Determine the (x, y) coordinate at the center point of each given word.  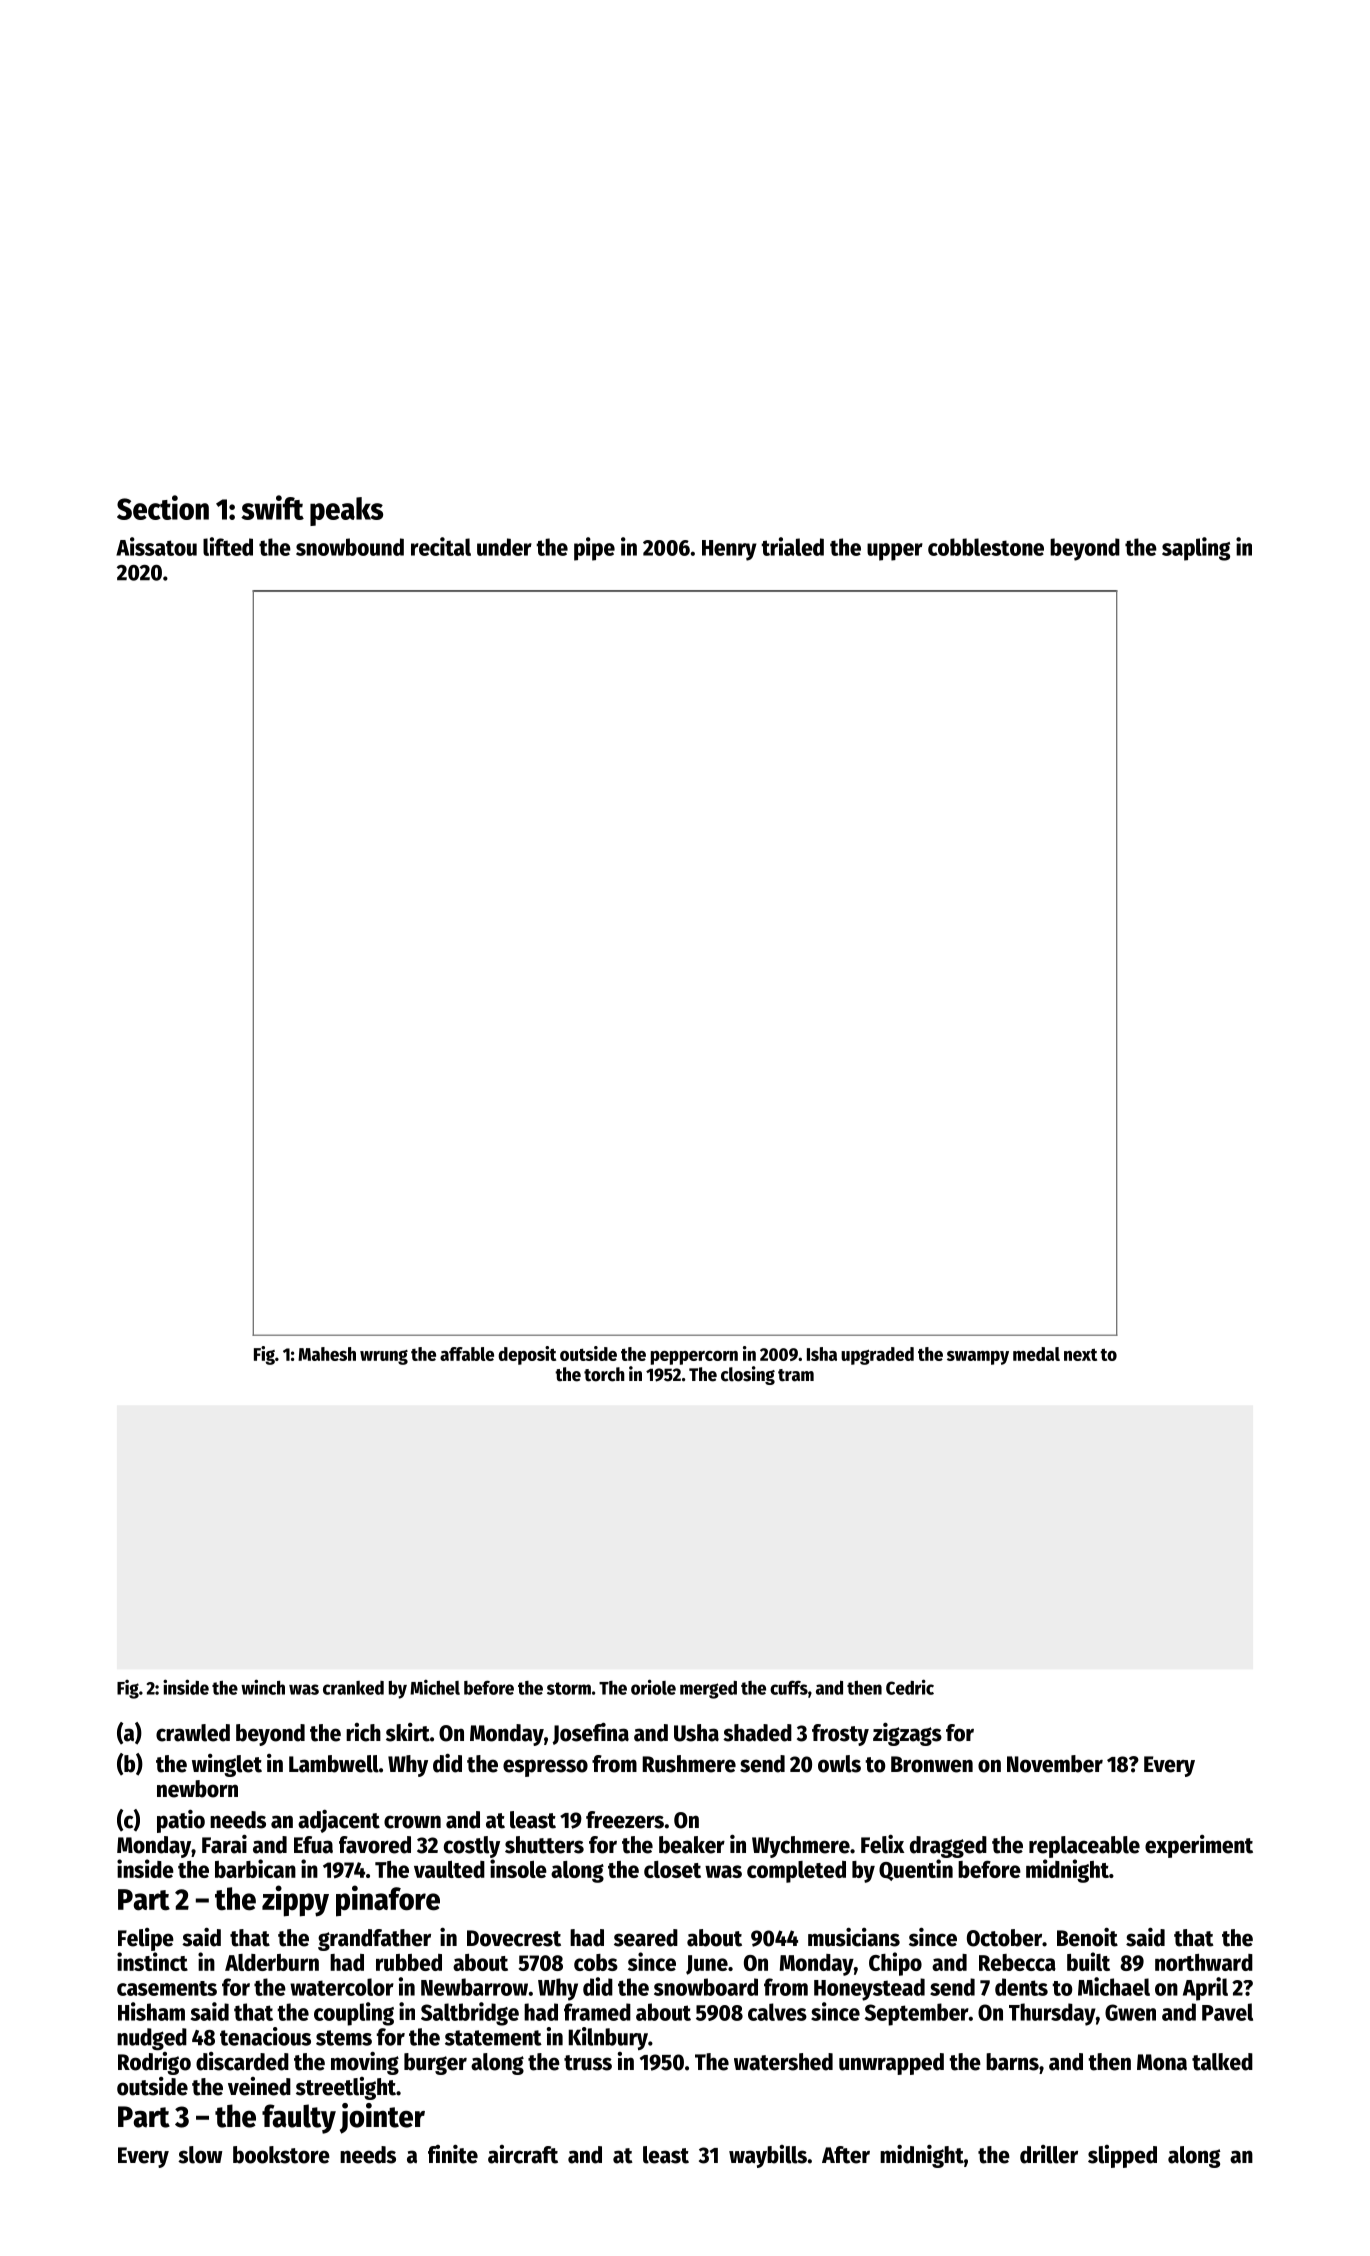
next (1080, 1354)
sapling (1196, 549)
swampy (978, 1358)
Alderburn (272, 1962)
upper (895, 552)
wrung (384, 1357)
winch (263, 1687)
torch (604, 1374)
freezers (625, 1820)
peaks (346, 511)
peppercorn (694, 1358)
